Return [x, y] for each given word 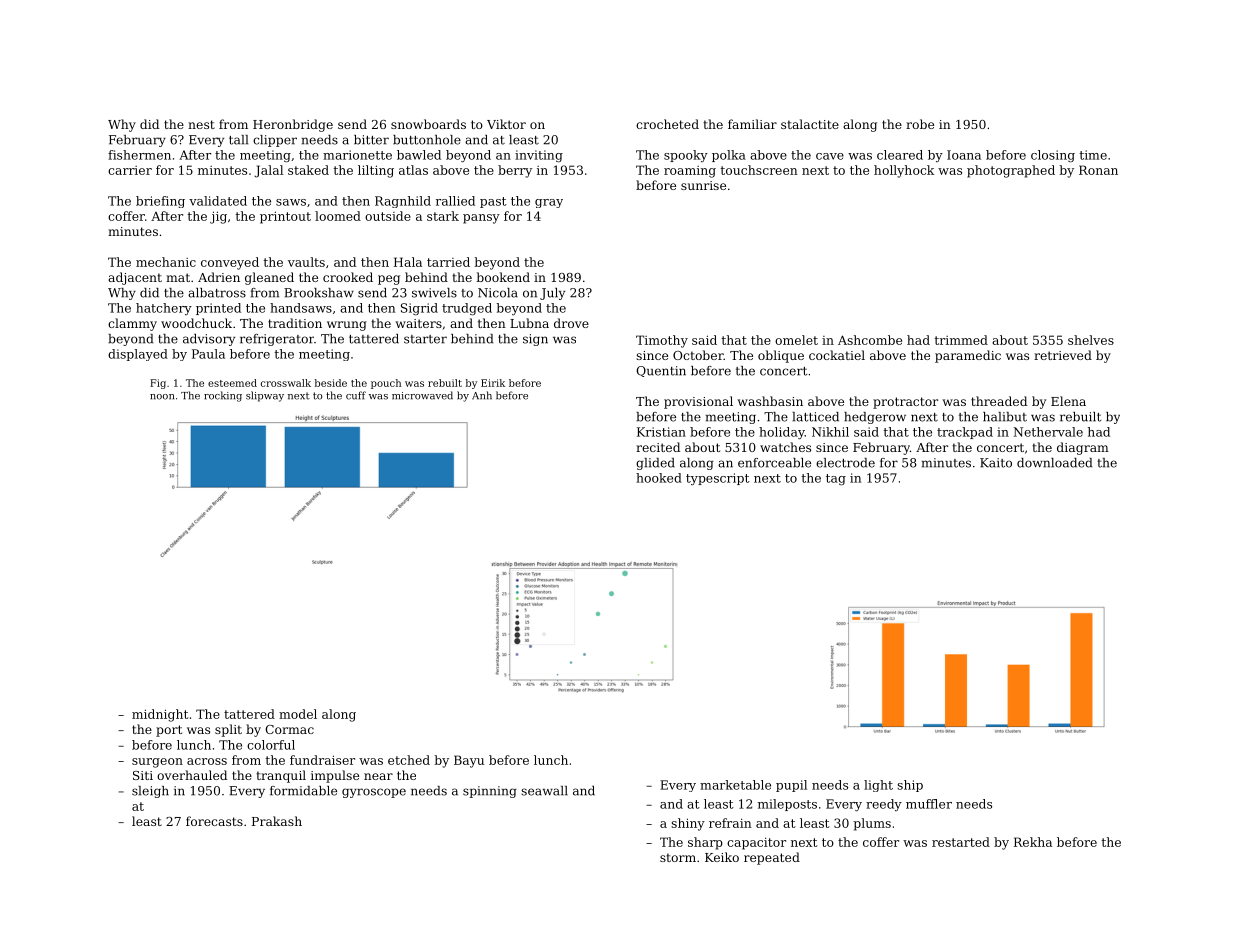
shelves [1091, 340]
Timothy [662, 341]
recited [658, 447]
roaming [690, 172]
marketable [735, 785]
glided [655, 464]
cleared [900, 155]
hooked [659, 478]
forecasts [214, 821]
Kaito [996, 463]
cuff [356, 395]
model [298, 714]
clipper [275, 141]
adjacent [135, 278]
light [878, 786]
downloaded [1054, 463]
